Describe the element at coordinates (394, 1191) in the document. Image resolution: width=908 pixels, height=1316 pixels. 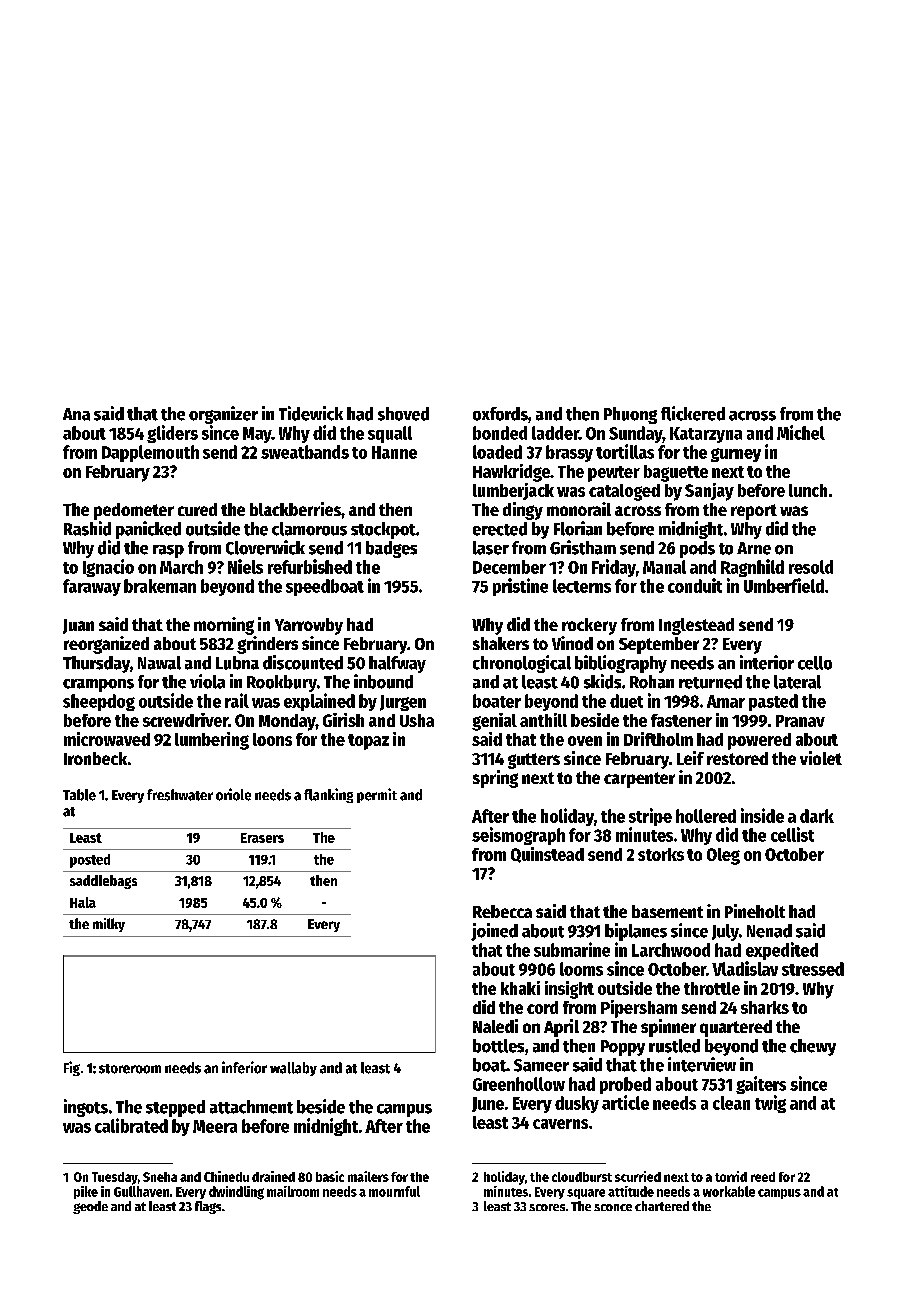
I see `mournful` at that location.
